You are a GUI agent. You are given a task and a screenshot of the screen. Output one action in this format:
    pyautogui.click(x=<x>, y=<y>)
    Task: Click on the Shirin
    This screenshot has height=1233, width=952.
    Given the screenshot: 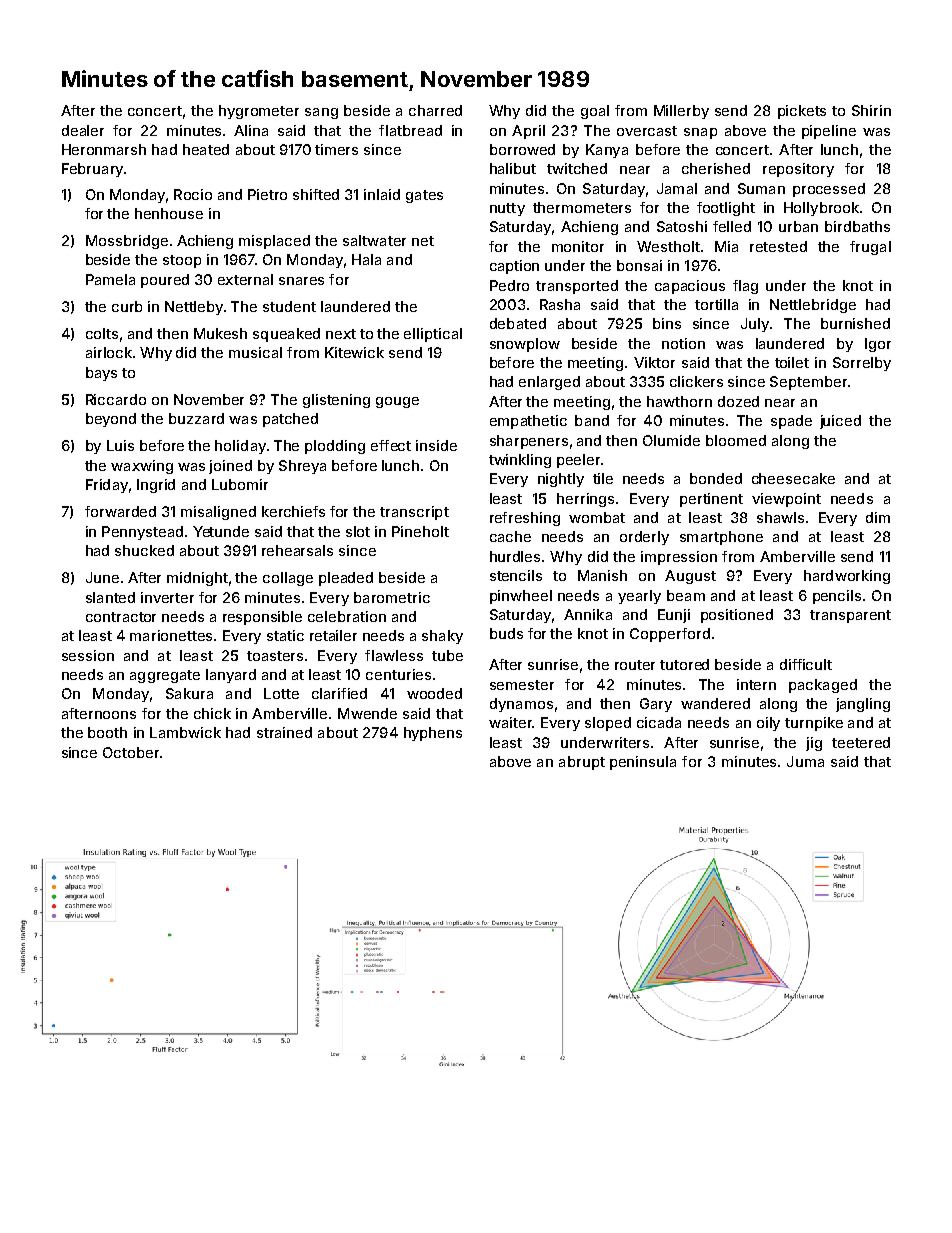 What is the action you would take?
    pyautogui.click(x=871, y=110)
